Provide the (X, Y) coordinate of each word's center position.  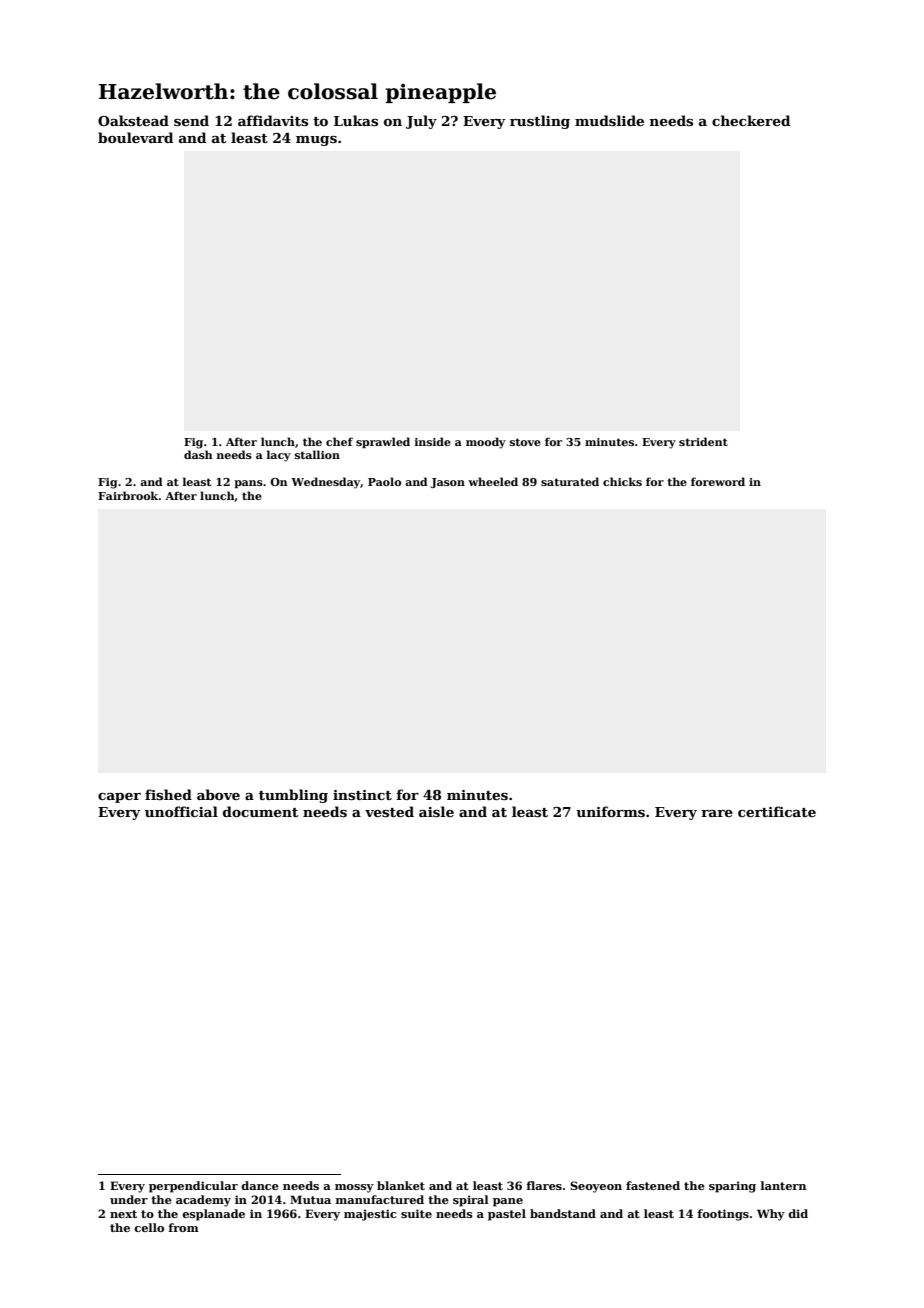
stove (525, 442)
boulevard (135, 137)
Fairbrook (128, 495)
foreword (718, 481)
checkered (751, 120)
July (421, 122)
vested (389, 811)
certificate (777, 811)
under (129, 1199)
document (260, 811)
